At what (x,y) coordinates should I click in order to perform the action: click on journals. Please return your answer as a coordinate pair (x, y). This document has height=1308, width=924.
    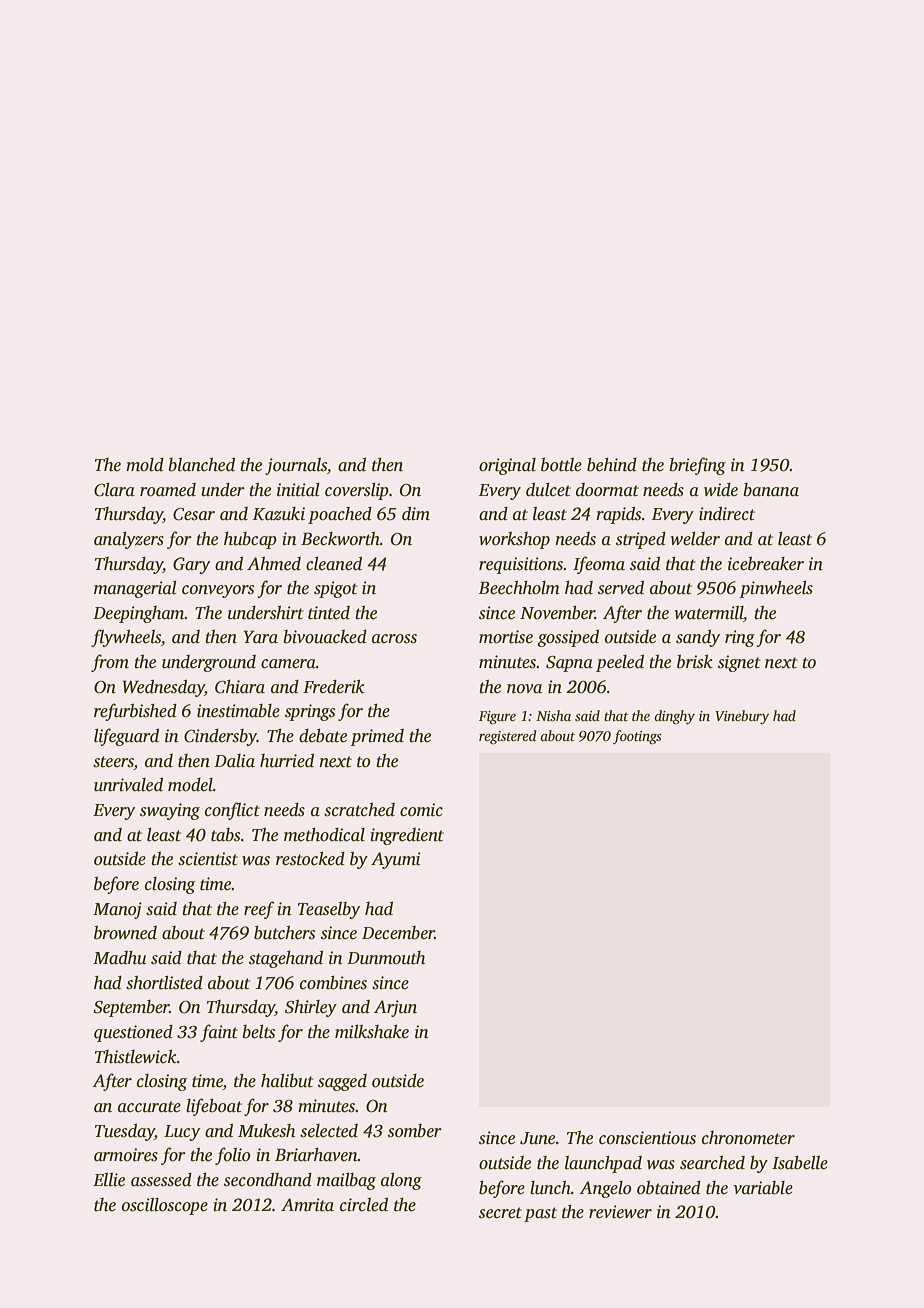
    Looking at the image, I should click on (296, 466).
